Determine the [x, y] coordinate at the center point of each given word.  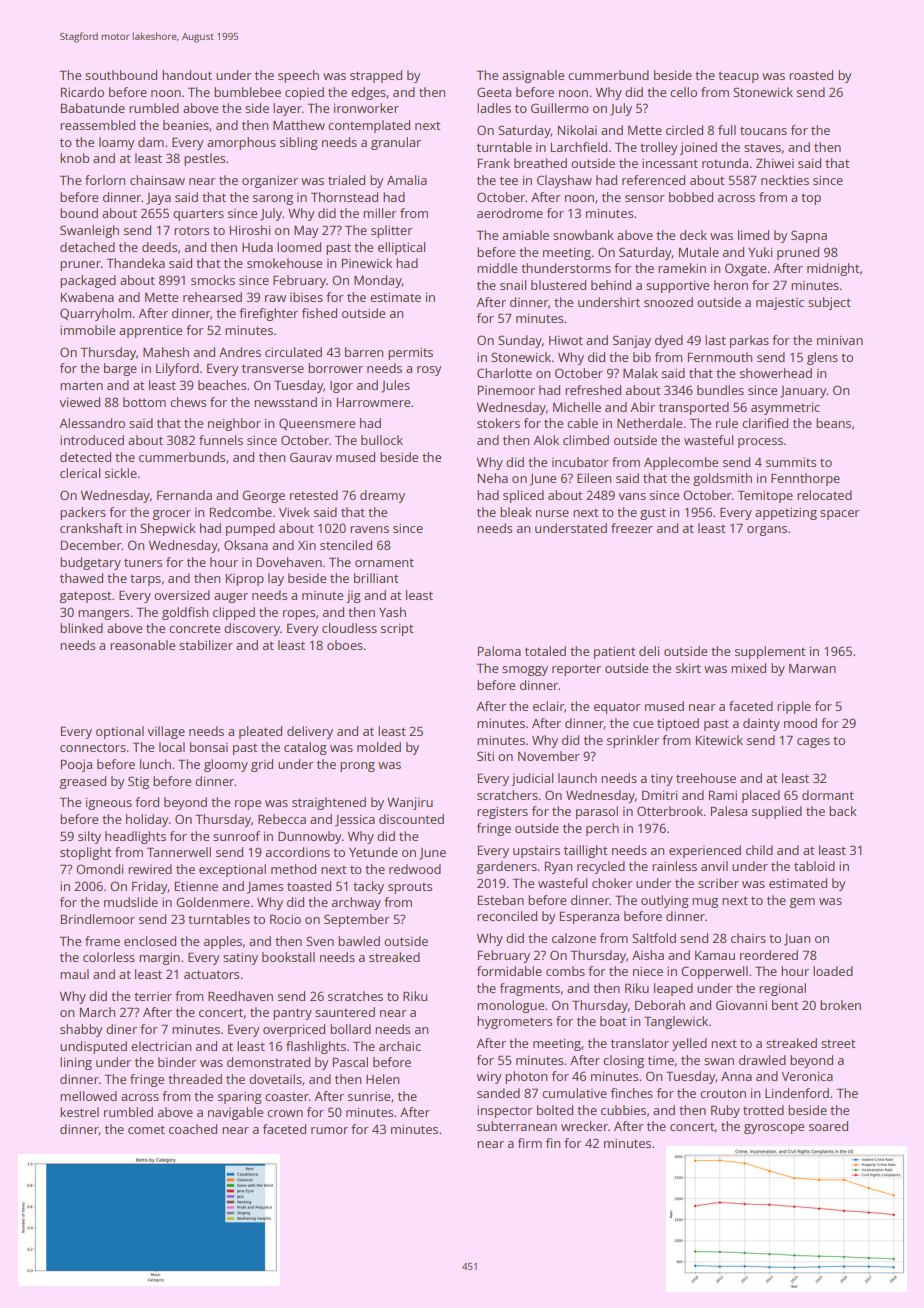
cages [813, 743]
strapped [376, 76]
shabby [81, 1030]
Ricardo [82, 92]
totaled [545, 651]
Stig [138, 782]
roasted [811, 75]
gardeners [507, 867]
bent [785, 1005]
